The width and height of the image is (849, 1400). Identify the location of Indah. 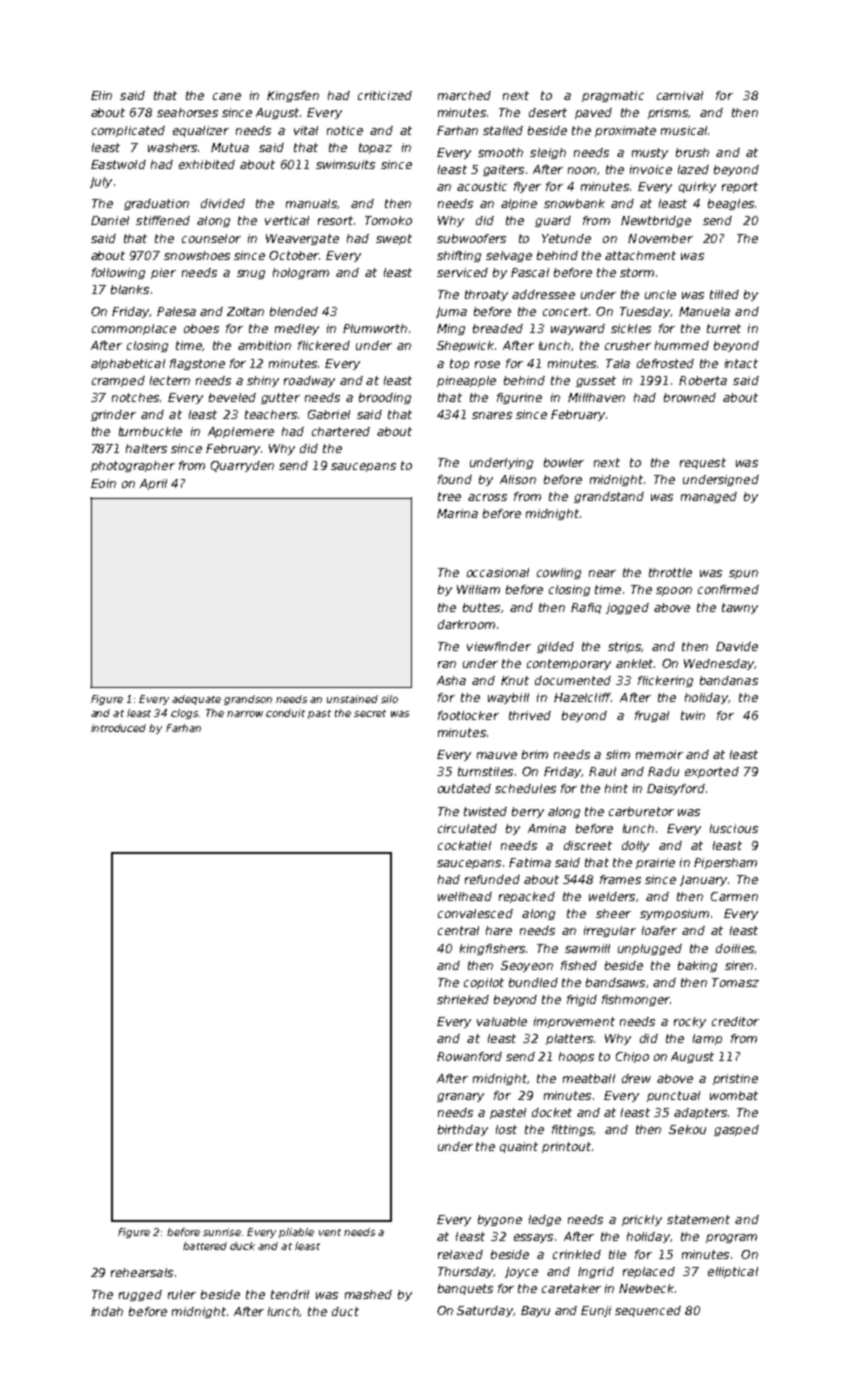
(107, 1311).
